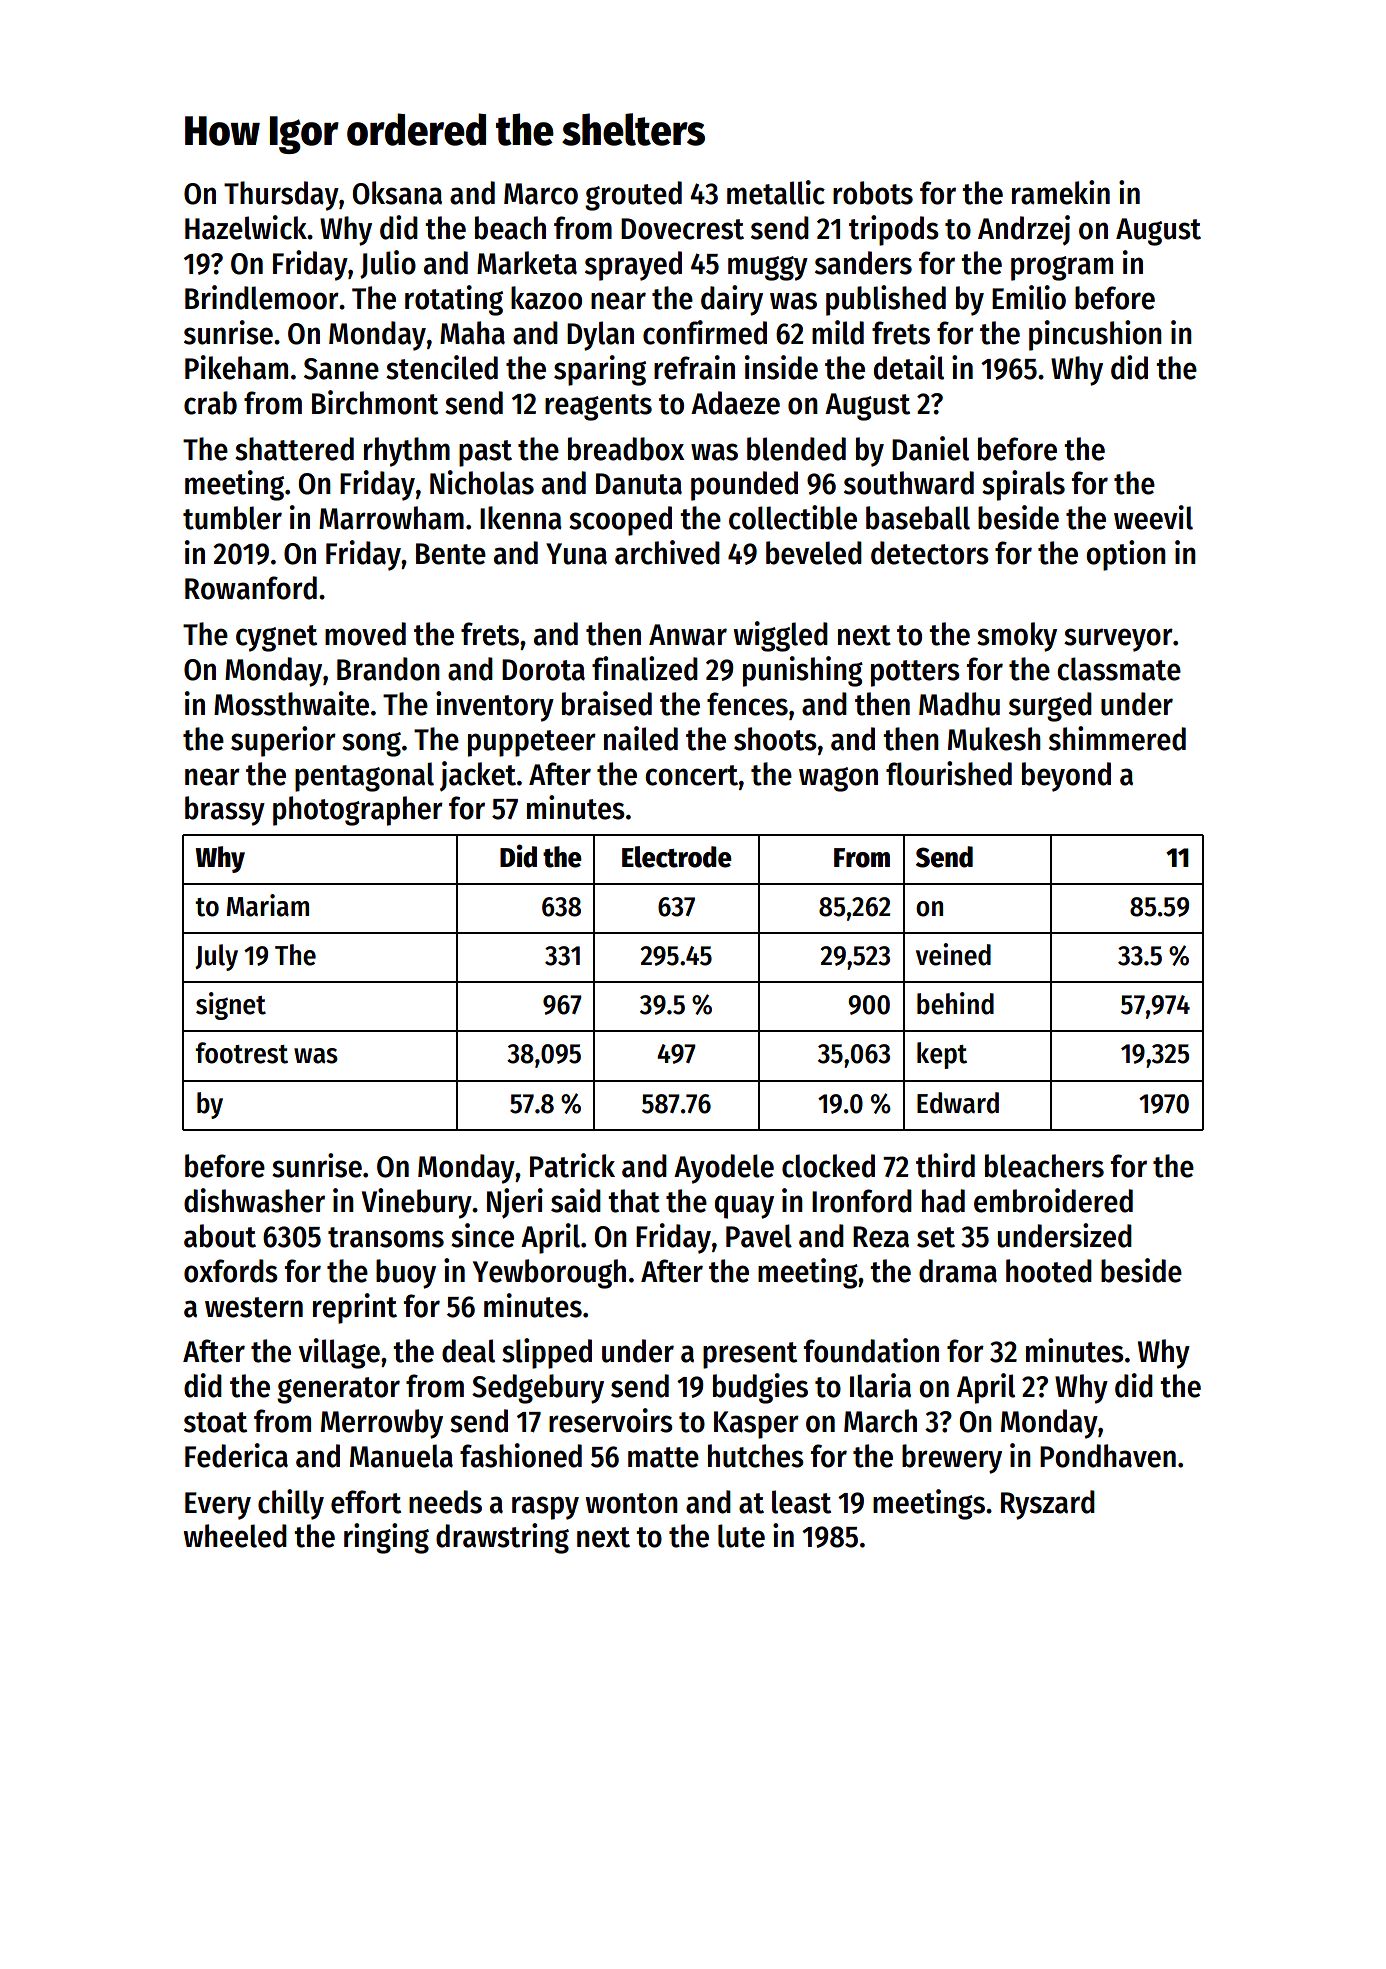 This screenshot has height=1969, width=1386. Describe the element at coordinates (388, 264) in the screenshot. I see `Julio` at that location.
